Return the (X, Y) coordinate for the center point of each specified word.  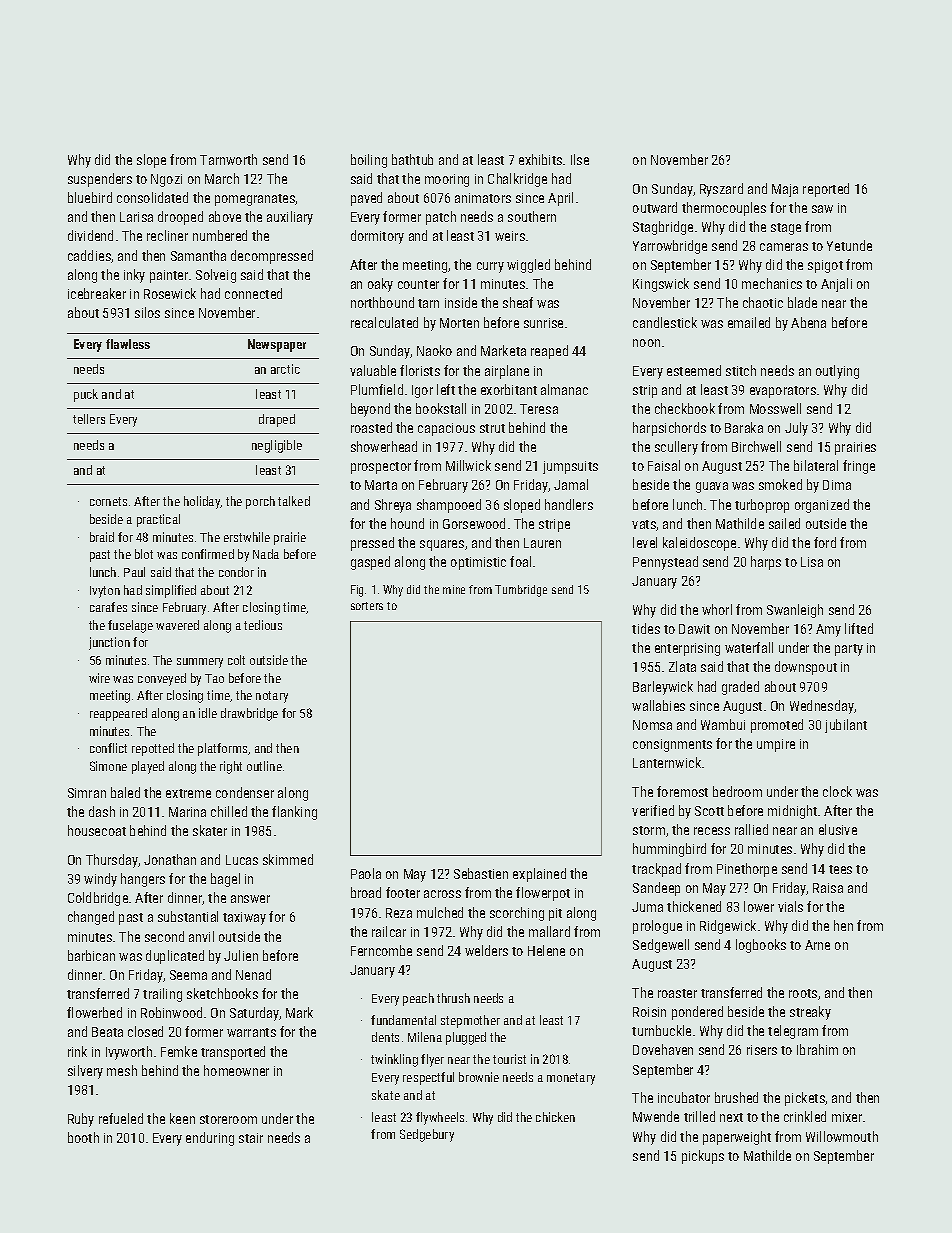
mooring (447, 180)
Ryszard (721, 190)
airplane (507, 372)
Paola (366, 873)
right (231, 767)
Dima (837, 485)
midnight (792, 812)
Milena (425, 1037)
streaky (810, 1013)
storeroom (228, 1119)
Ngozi (166, 180)
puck (86, 395)
